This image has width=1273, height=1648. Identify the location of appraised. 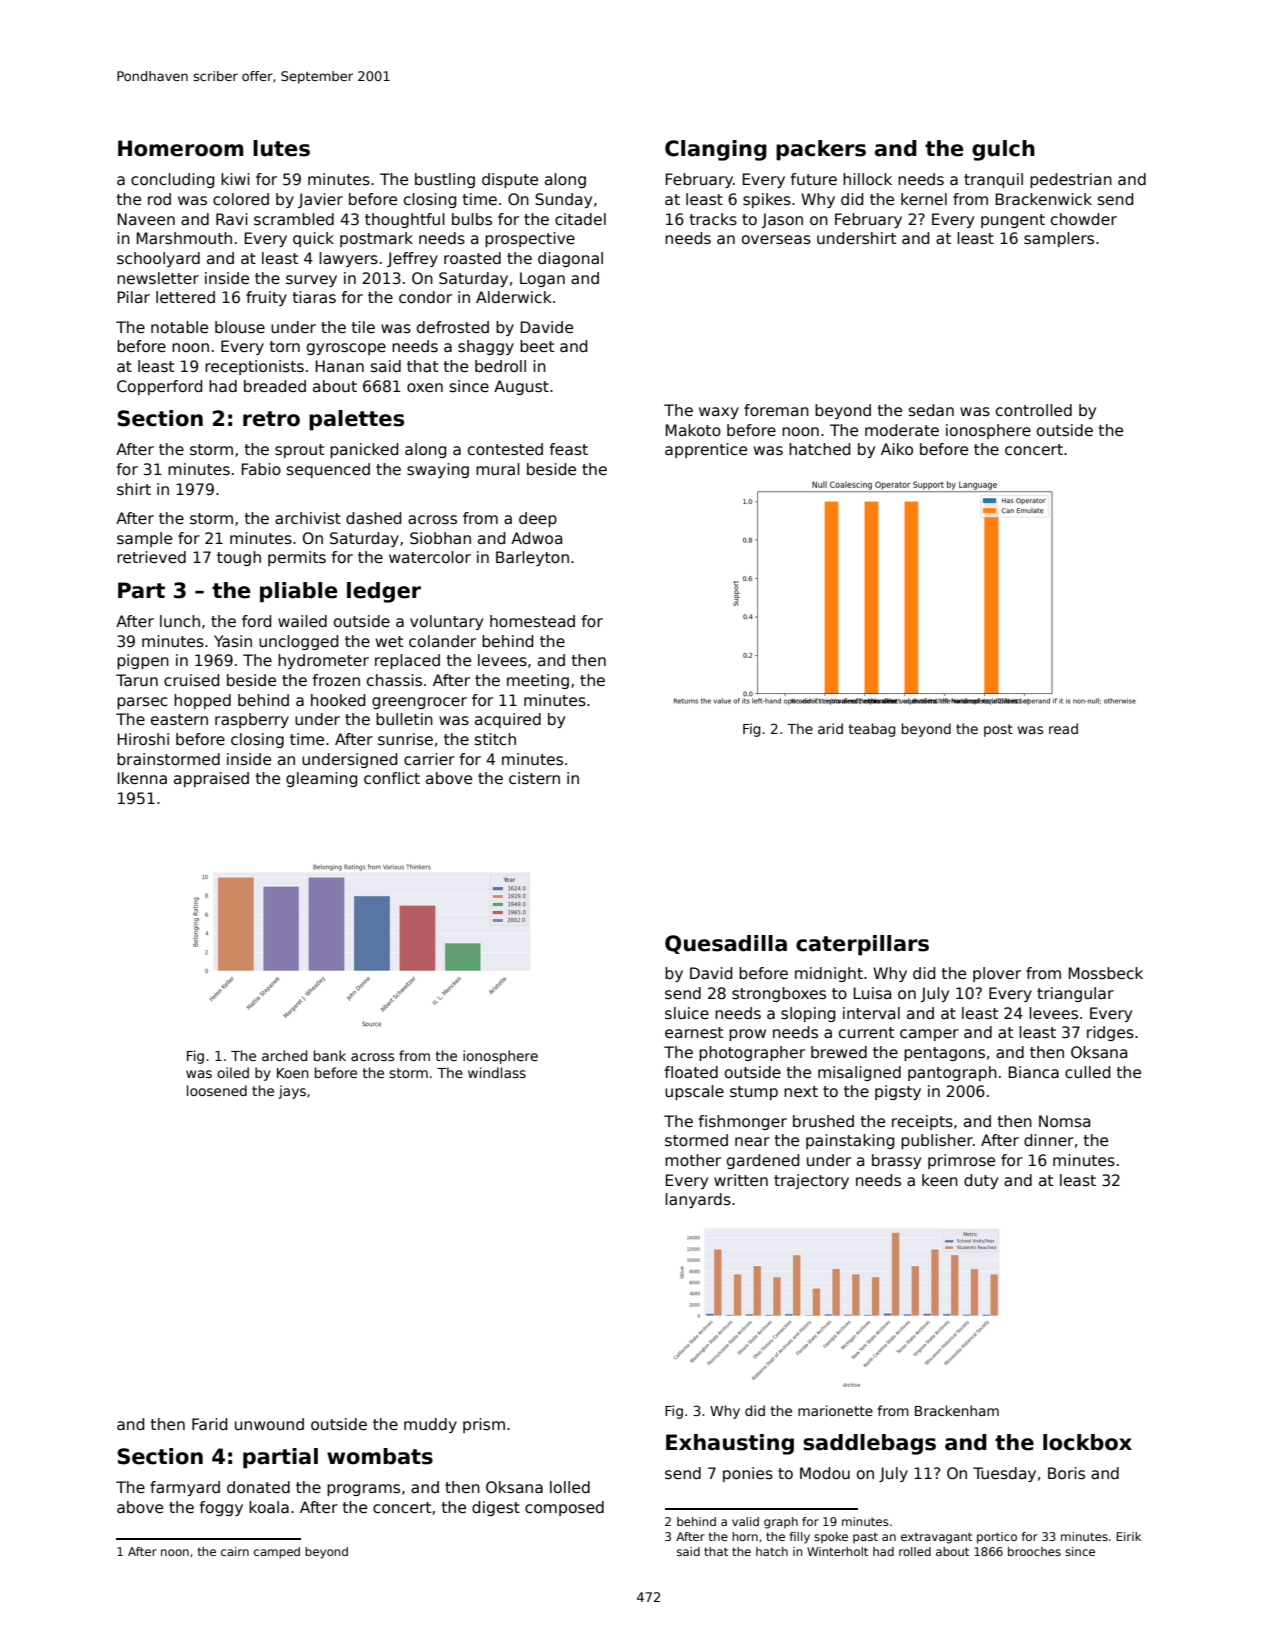
(211, 779).
